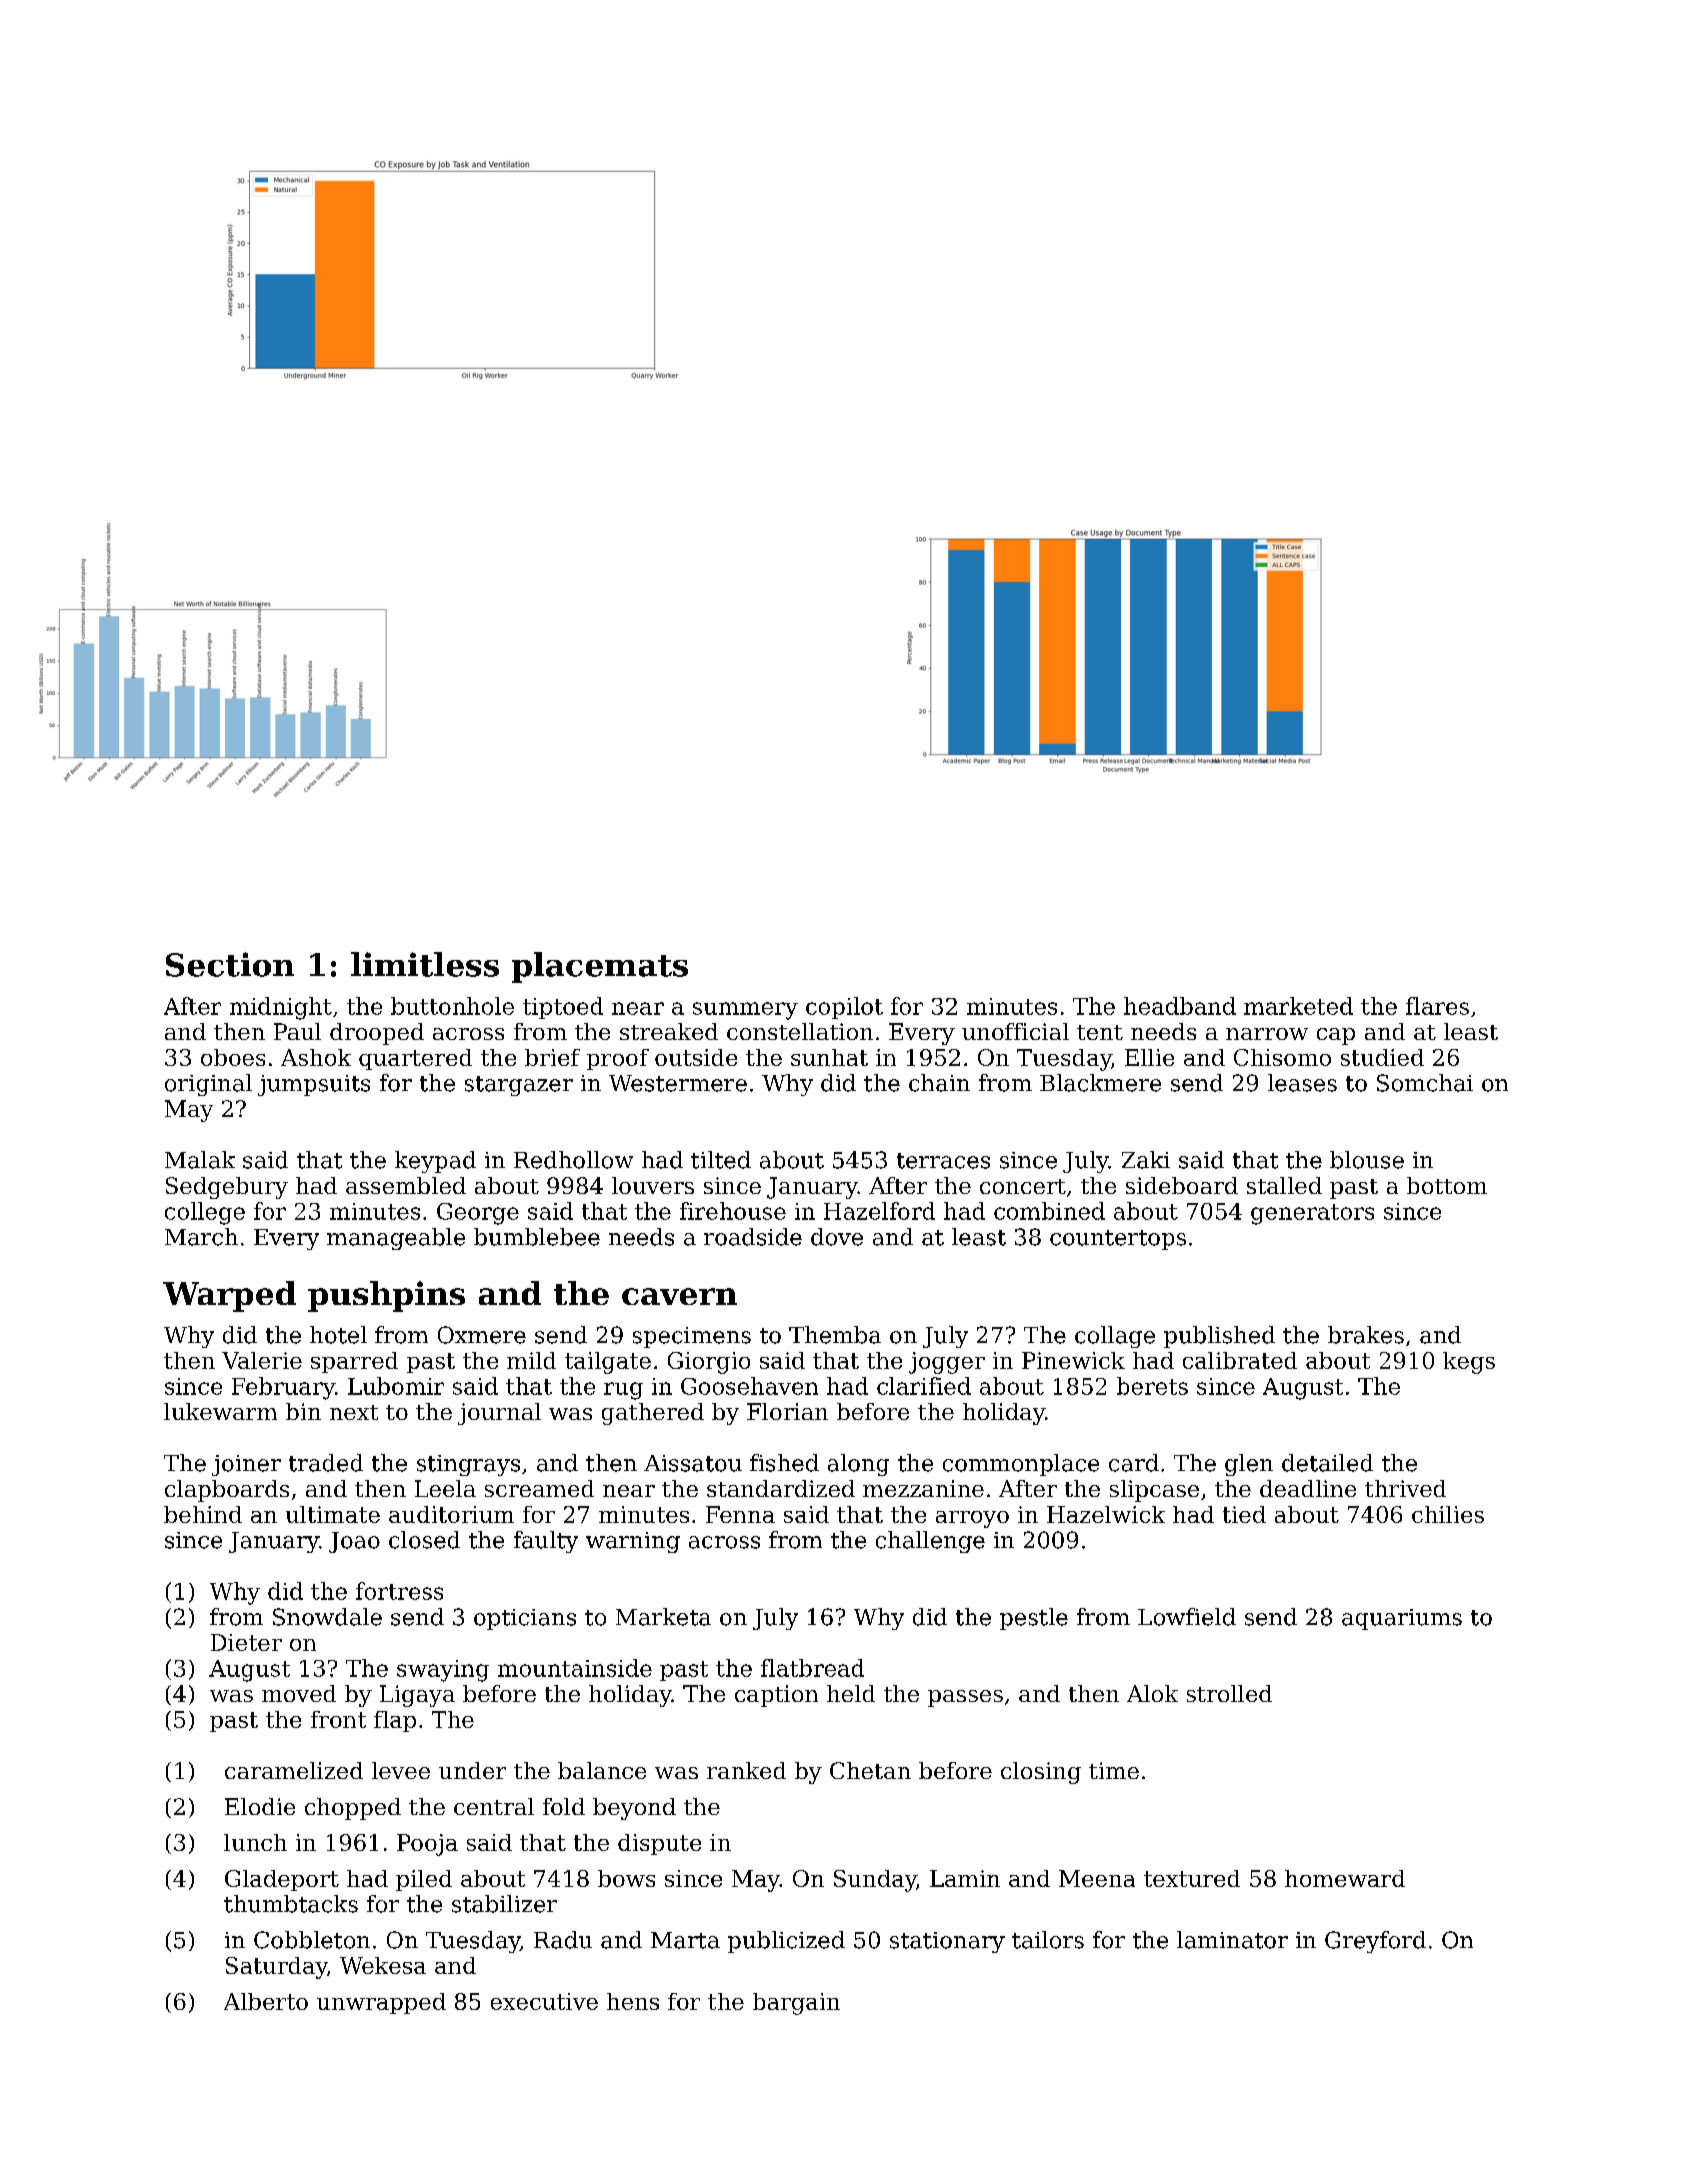 This page has height=2178, width=1683. Describe the element at coordinates (246, 1642) in the page. I see `Dieter` at that location.
